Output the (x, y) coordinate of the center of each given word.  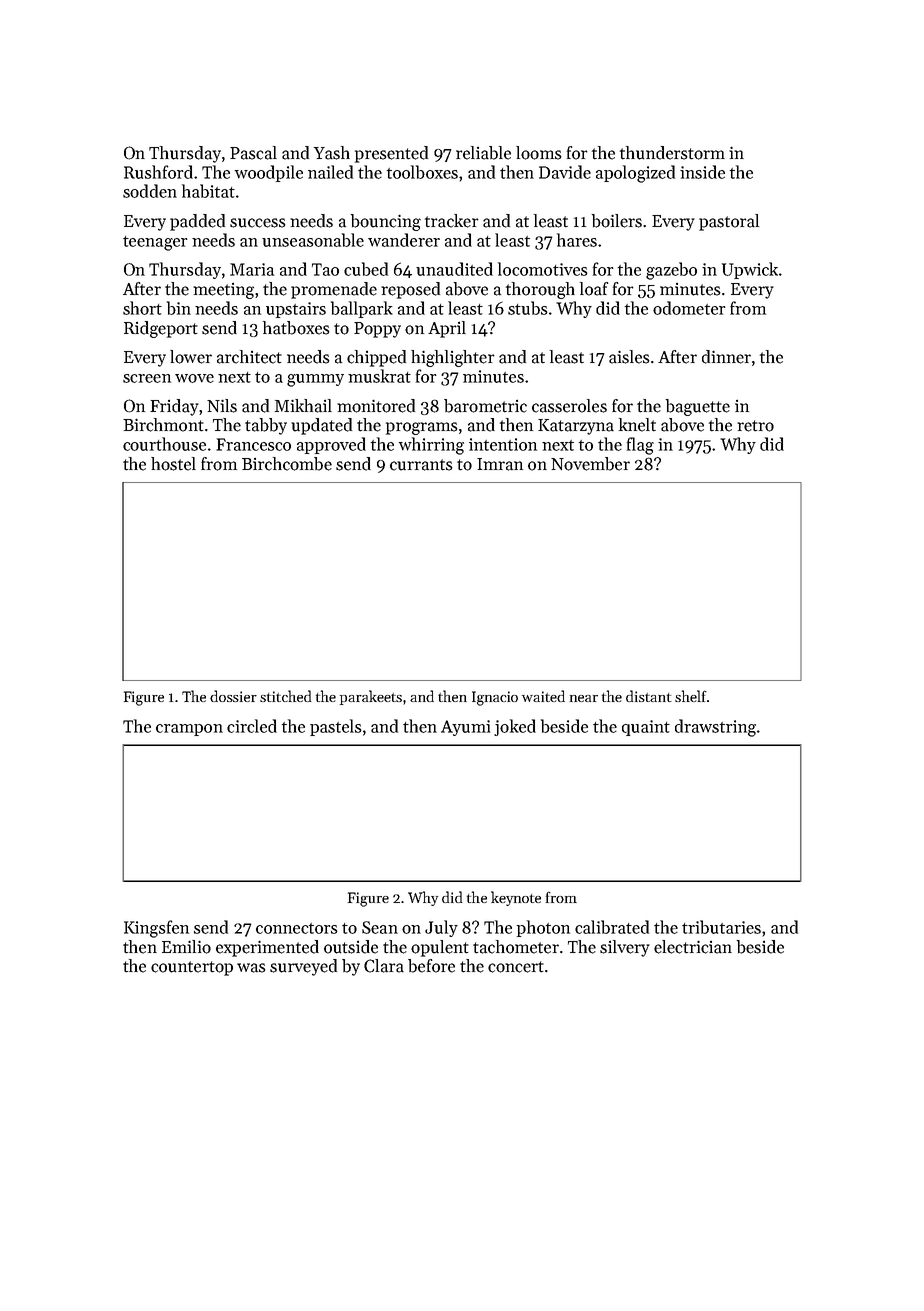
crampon (189, 730)
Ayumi (465, 728)
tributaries (721, 927)
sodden (150, 191)
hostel (173, 464)
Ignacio (495, 698)
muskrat (379, 376)
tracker (452, 221)
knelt (637, 425)
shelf (691, 696)
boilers (617, 221)
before (431, 966)
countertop (192, 968)
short (142, 308)
